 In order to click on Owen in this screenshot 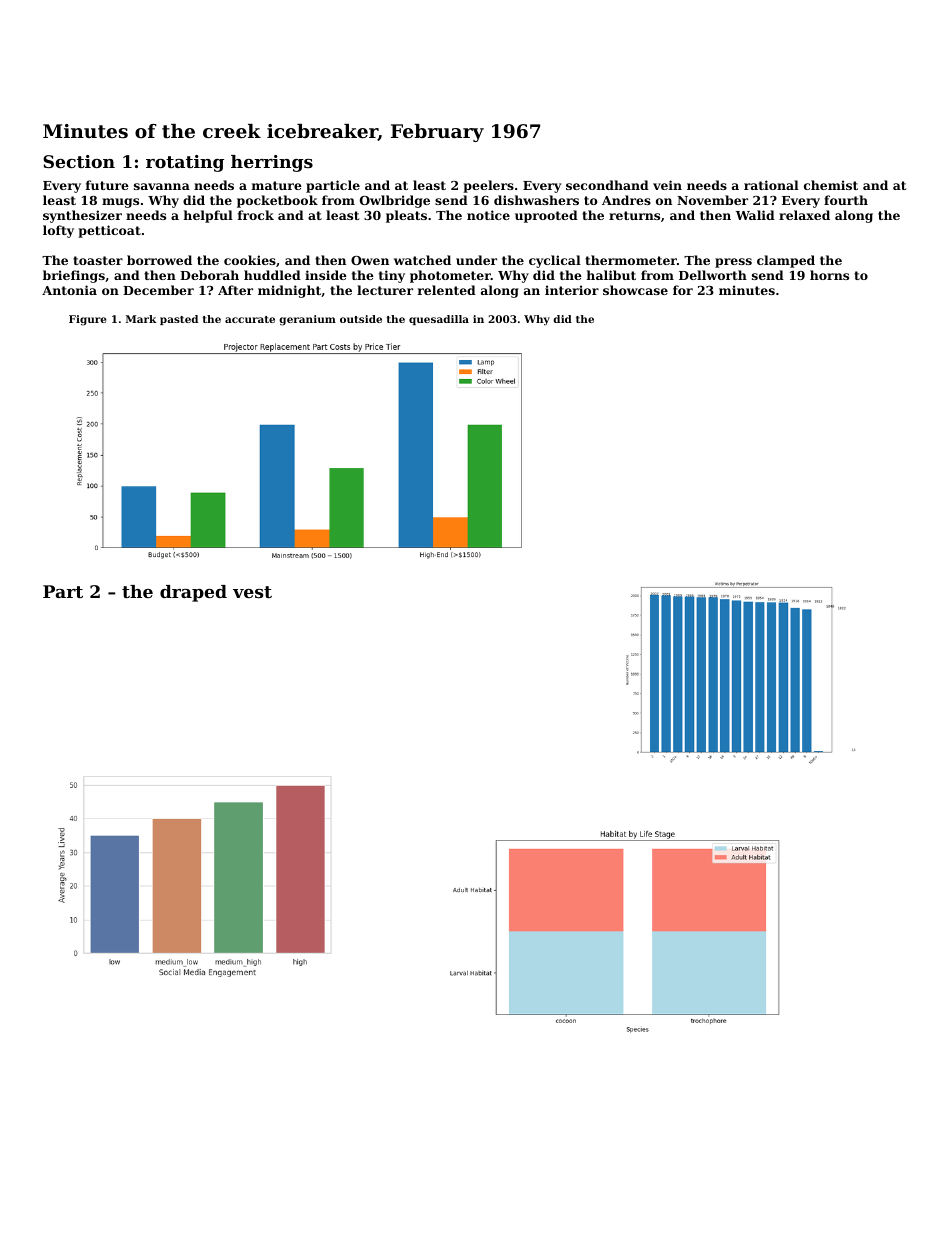, I will do `click(370, 260)`.
